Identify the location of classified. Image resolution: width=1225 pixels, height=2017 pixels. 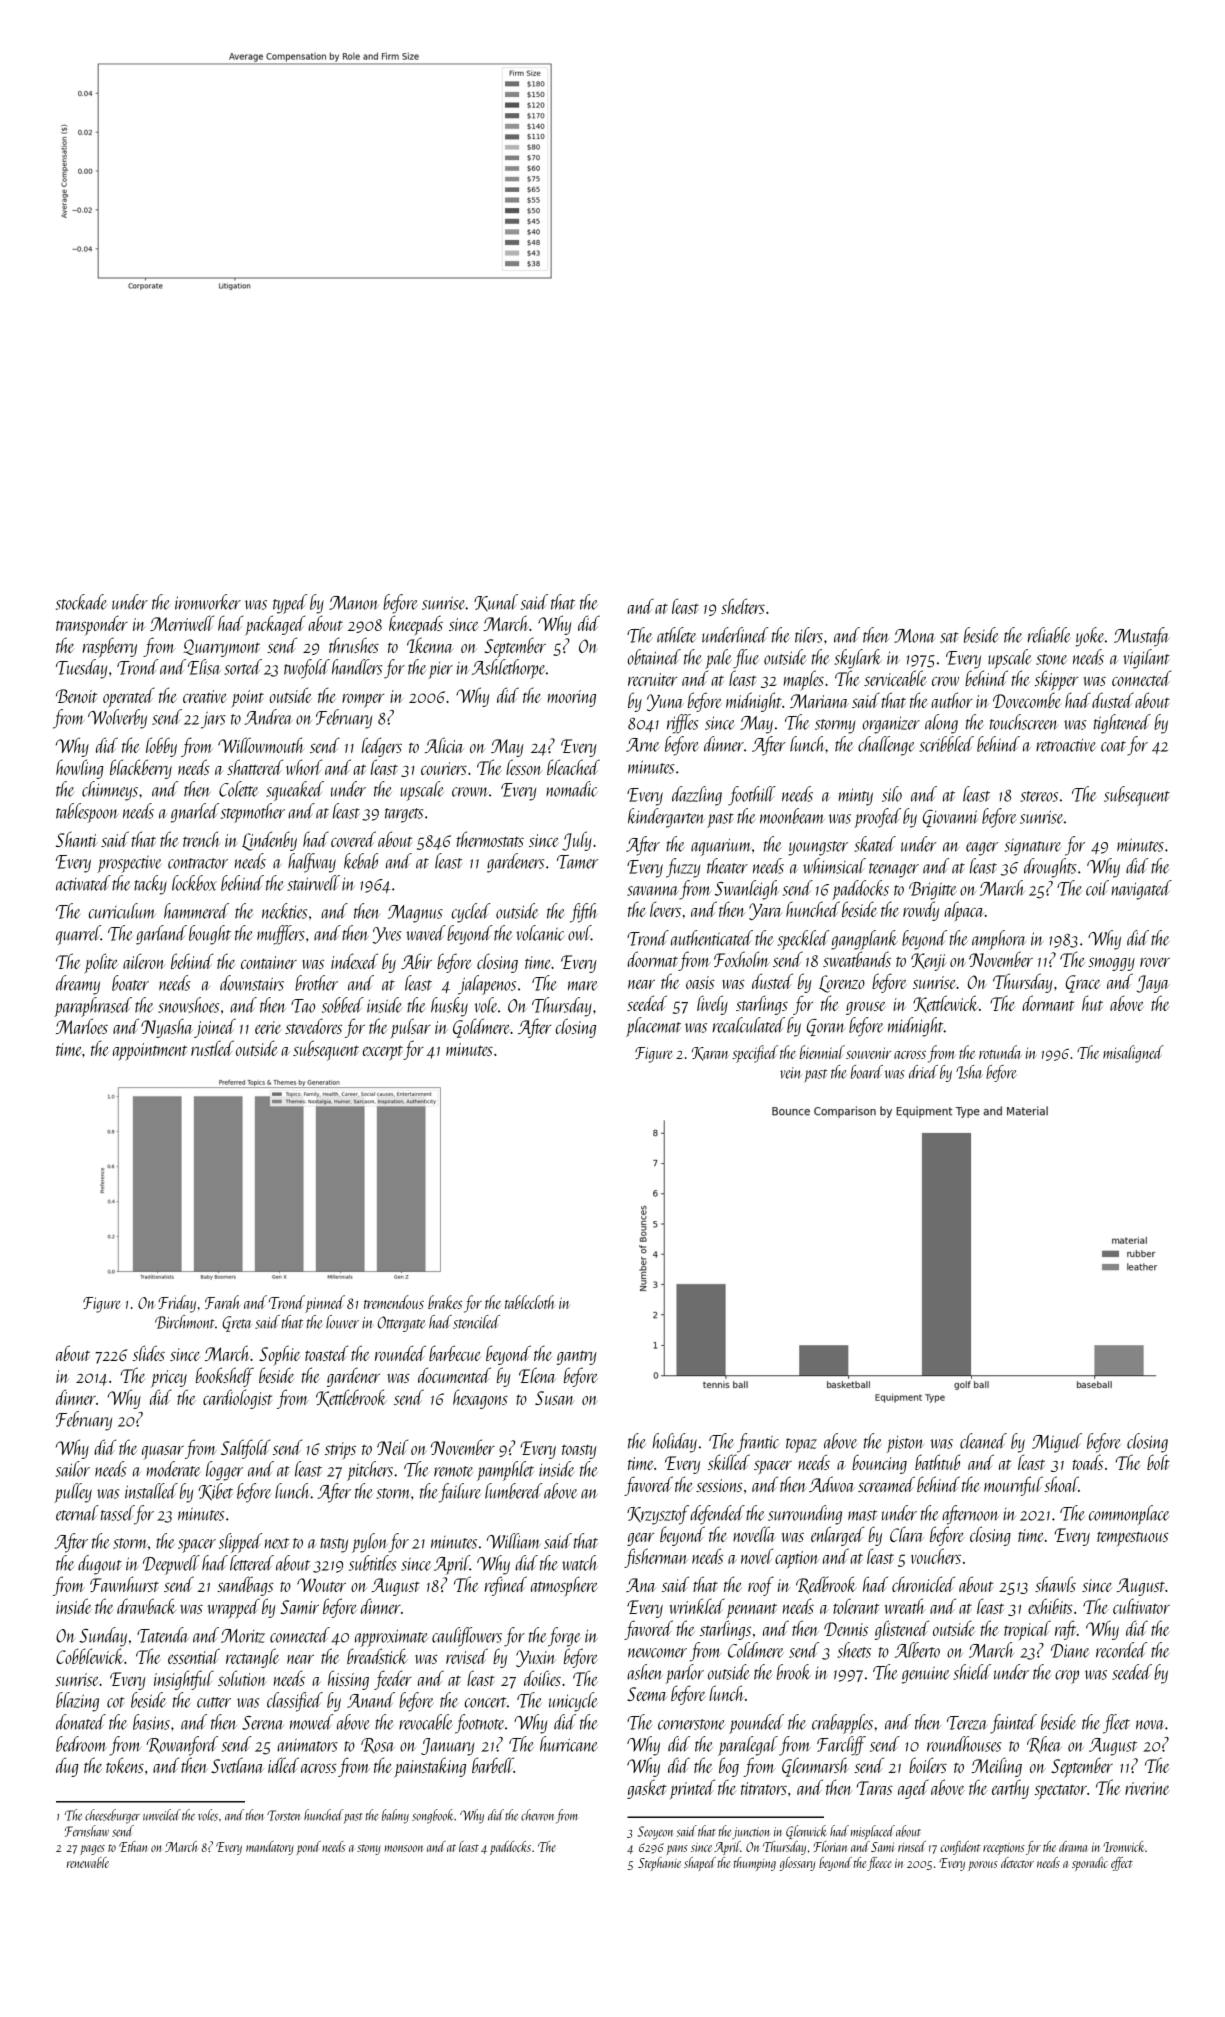
(295, 1702).
